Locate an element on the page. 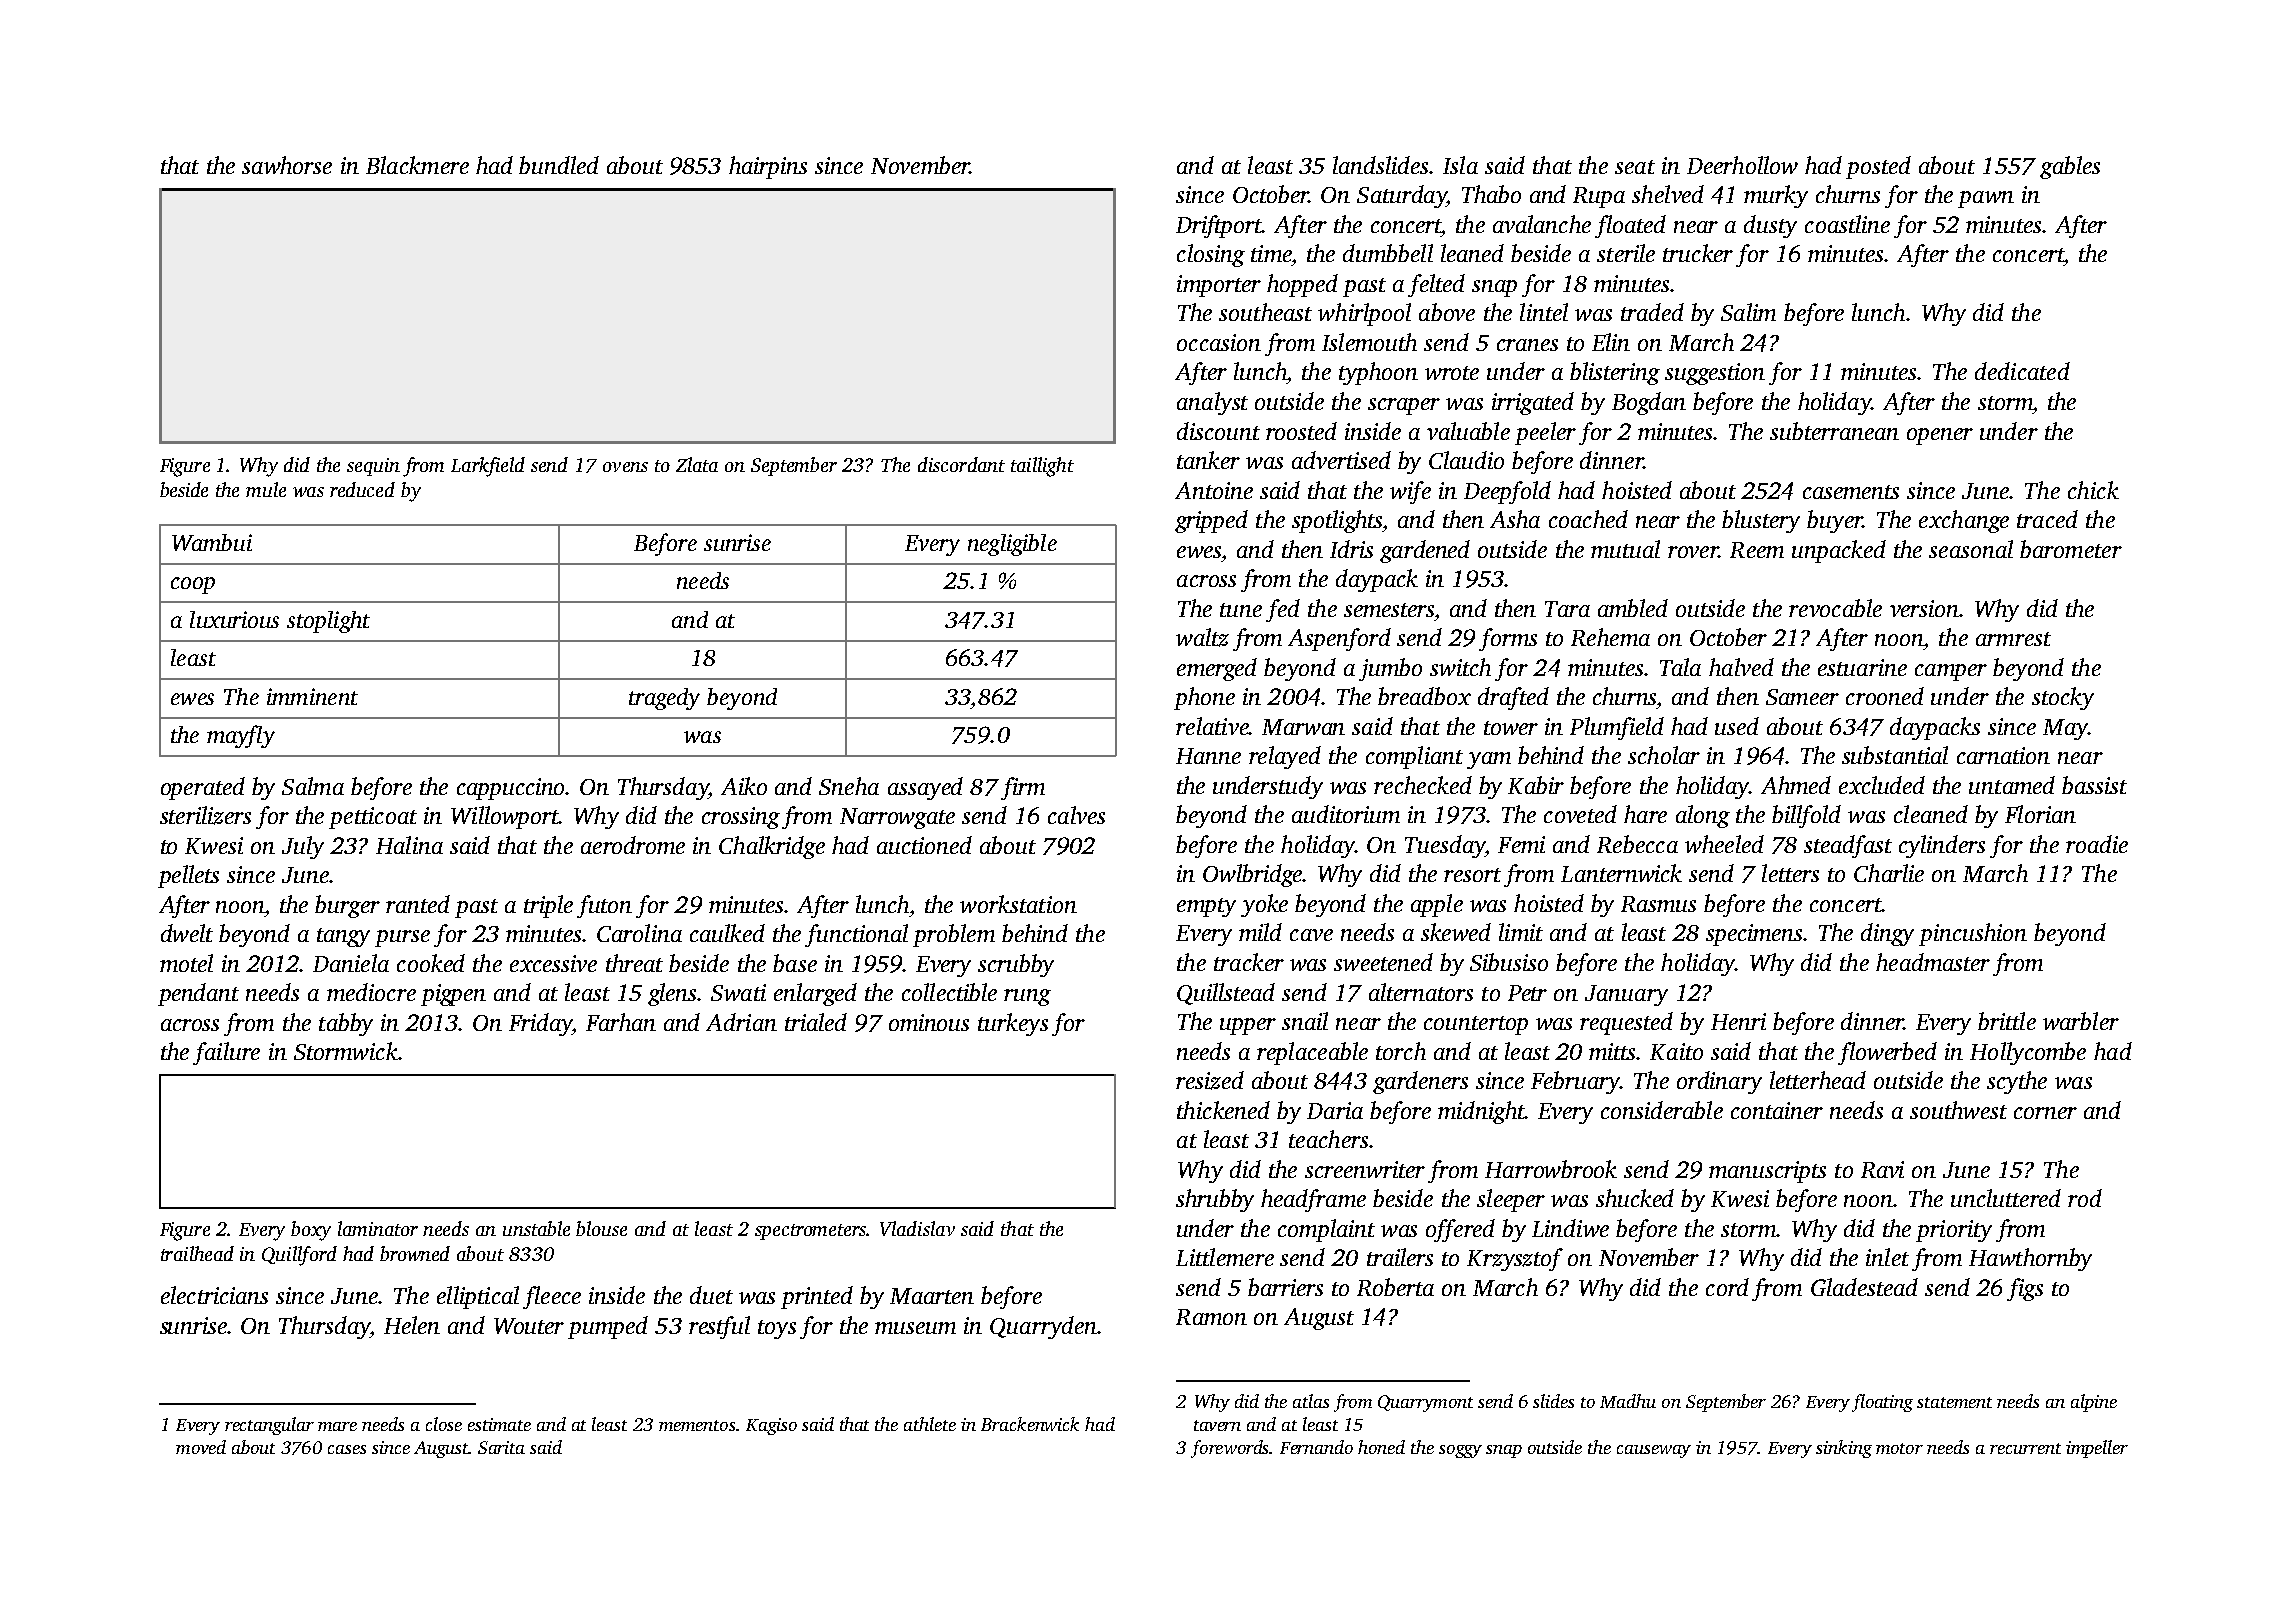 The height and width of the document is (1620, 2292). southwest is located at coordinates (1958, 1110).
